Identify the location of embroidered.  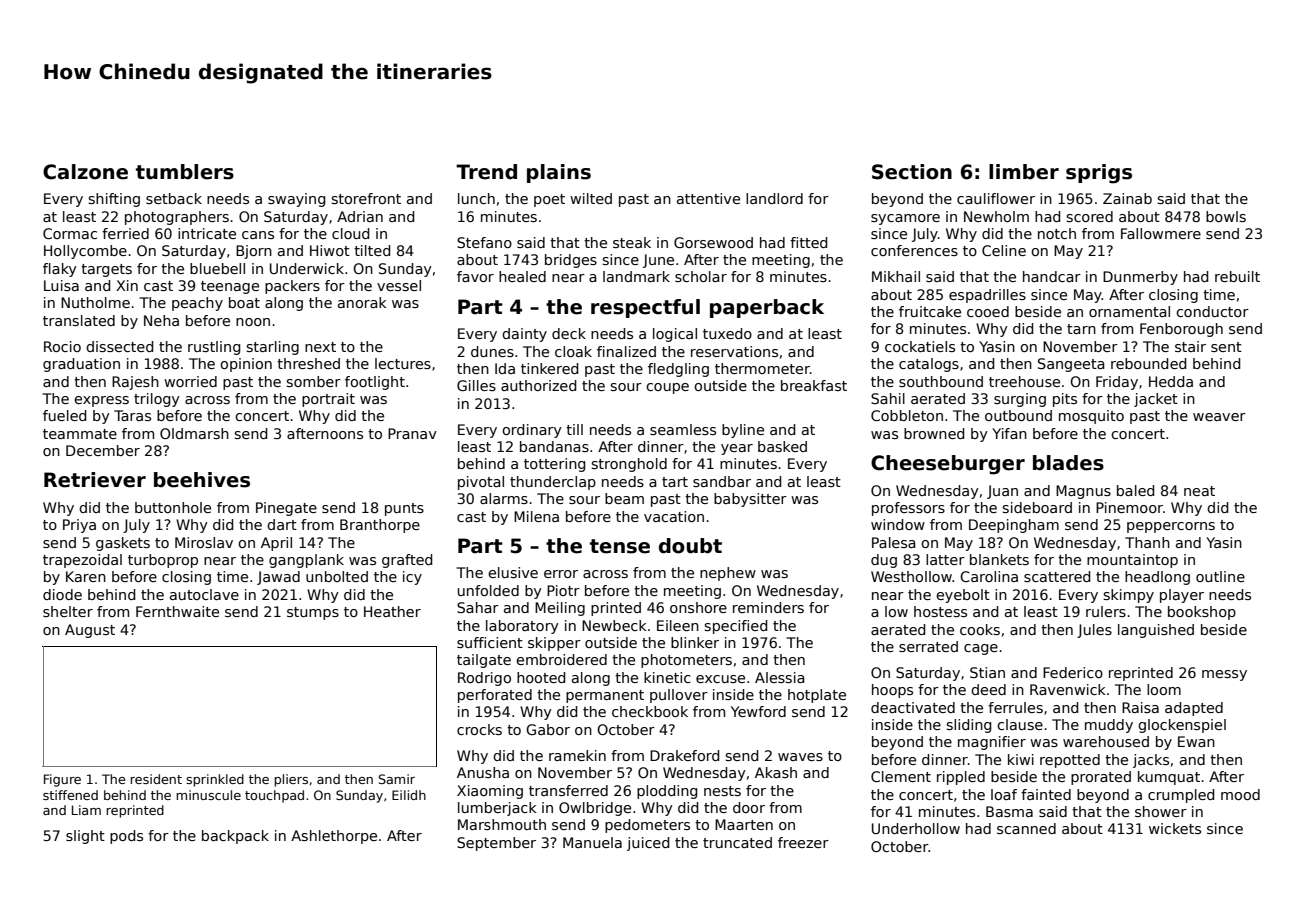
(561, 659).
